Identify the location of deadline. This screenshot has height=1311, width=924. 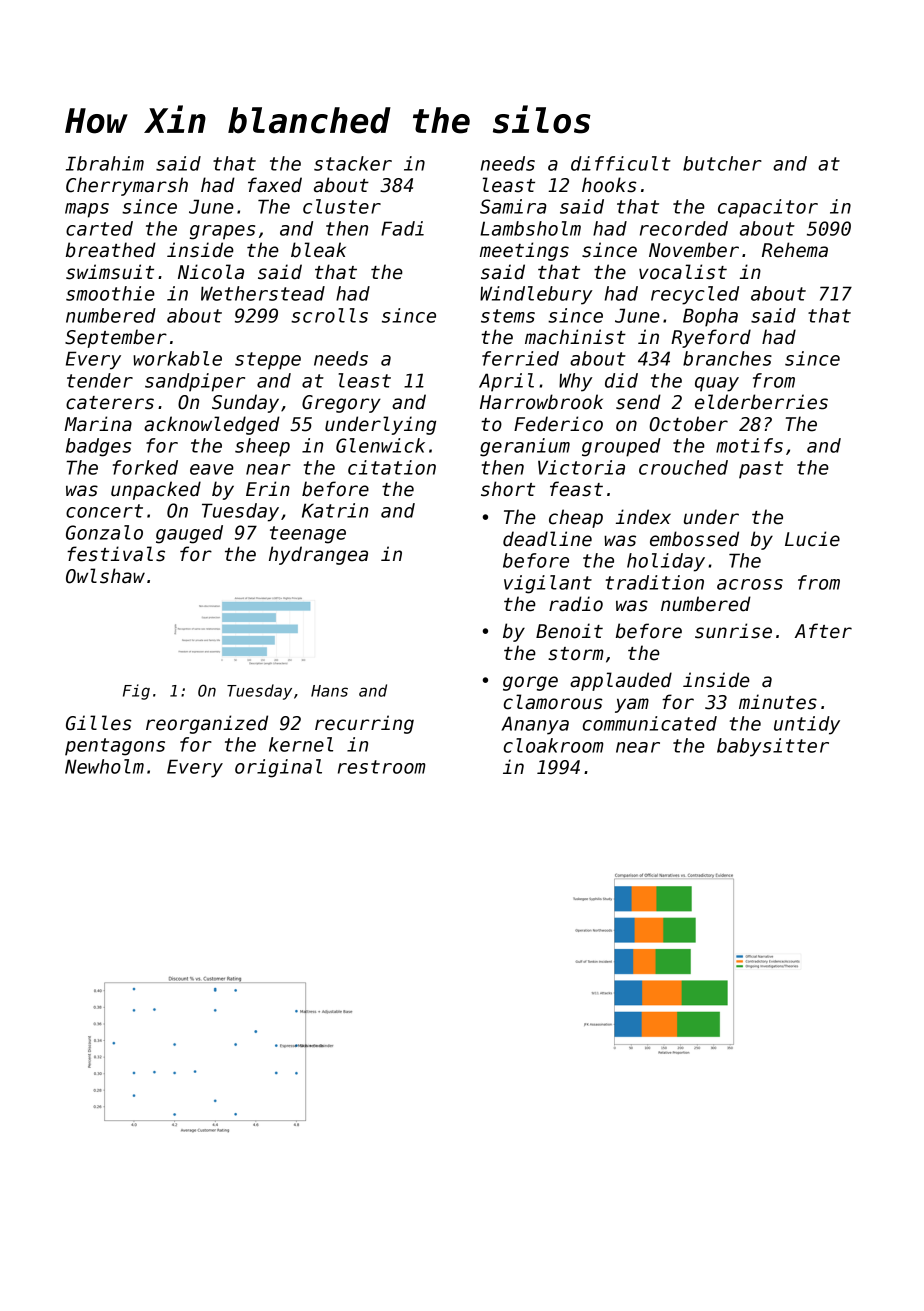
(547, 539).
